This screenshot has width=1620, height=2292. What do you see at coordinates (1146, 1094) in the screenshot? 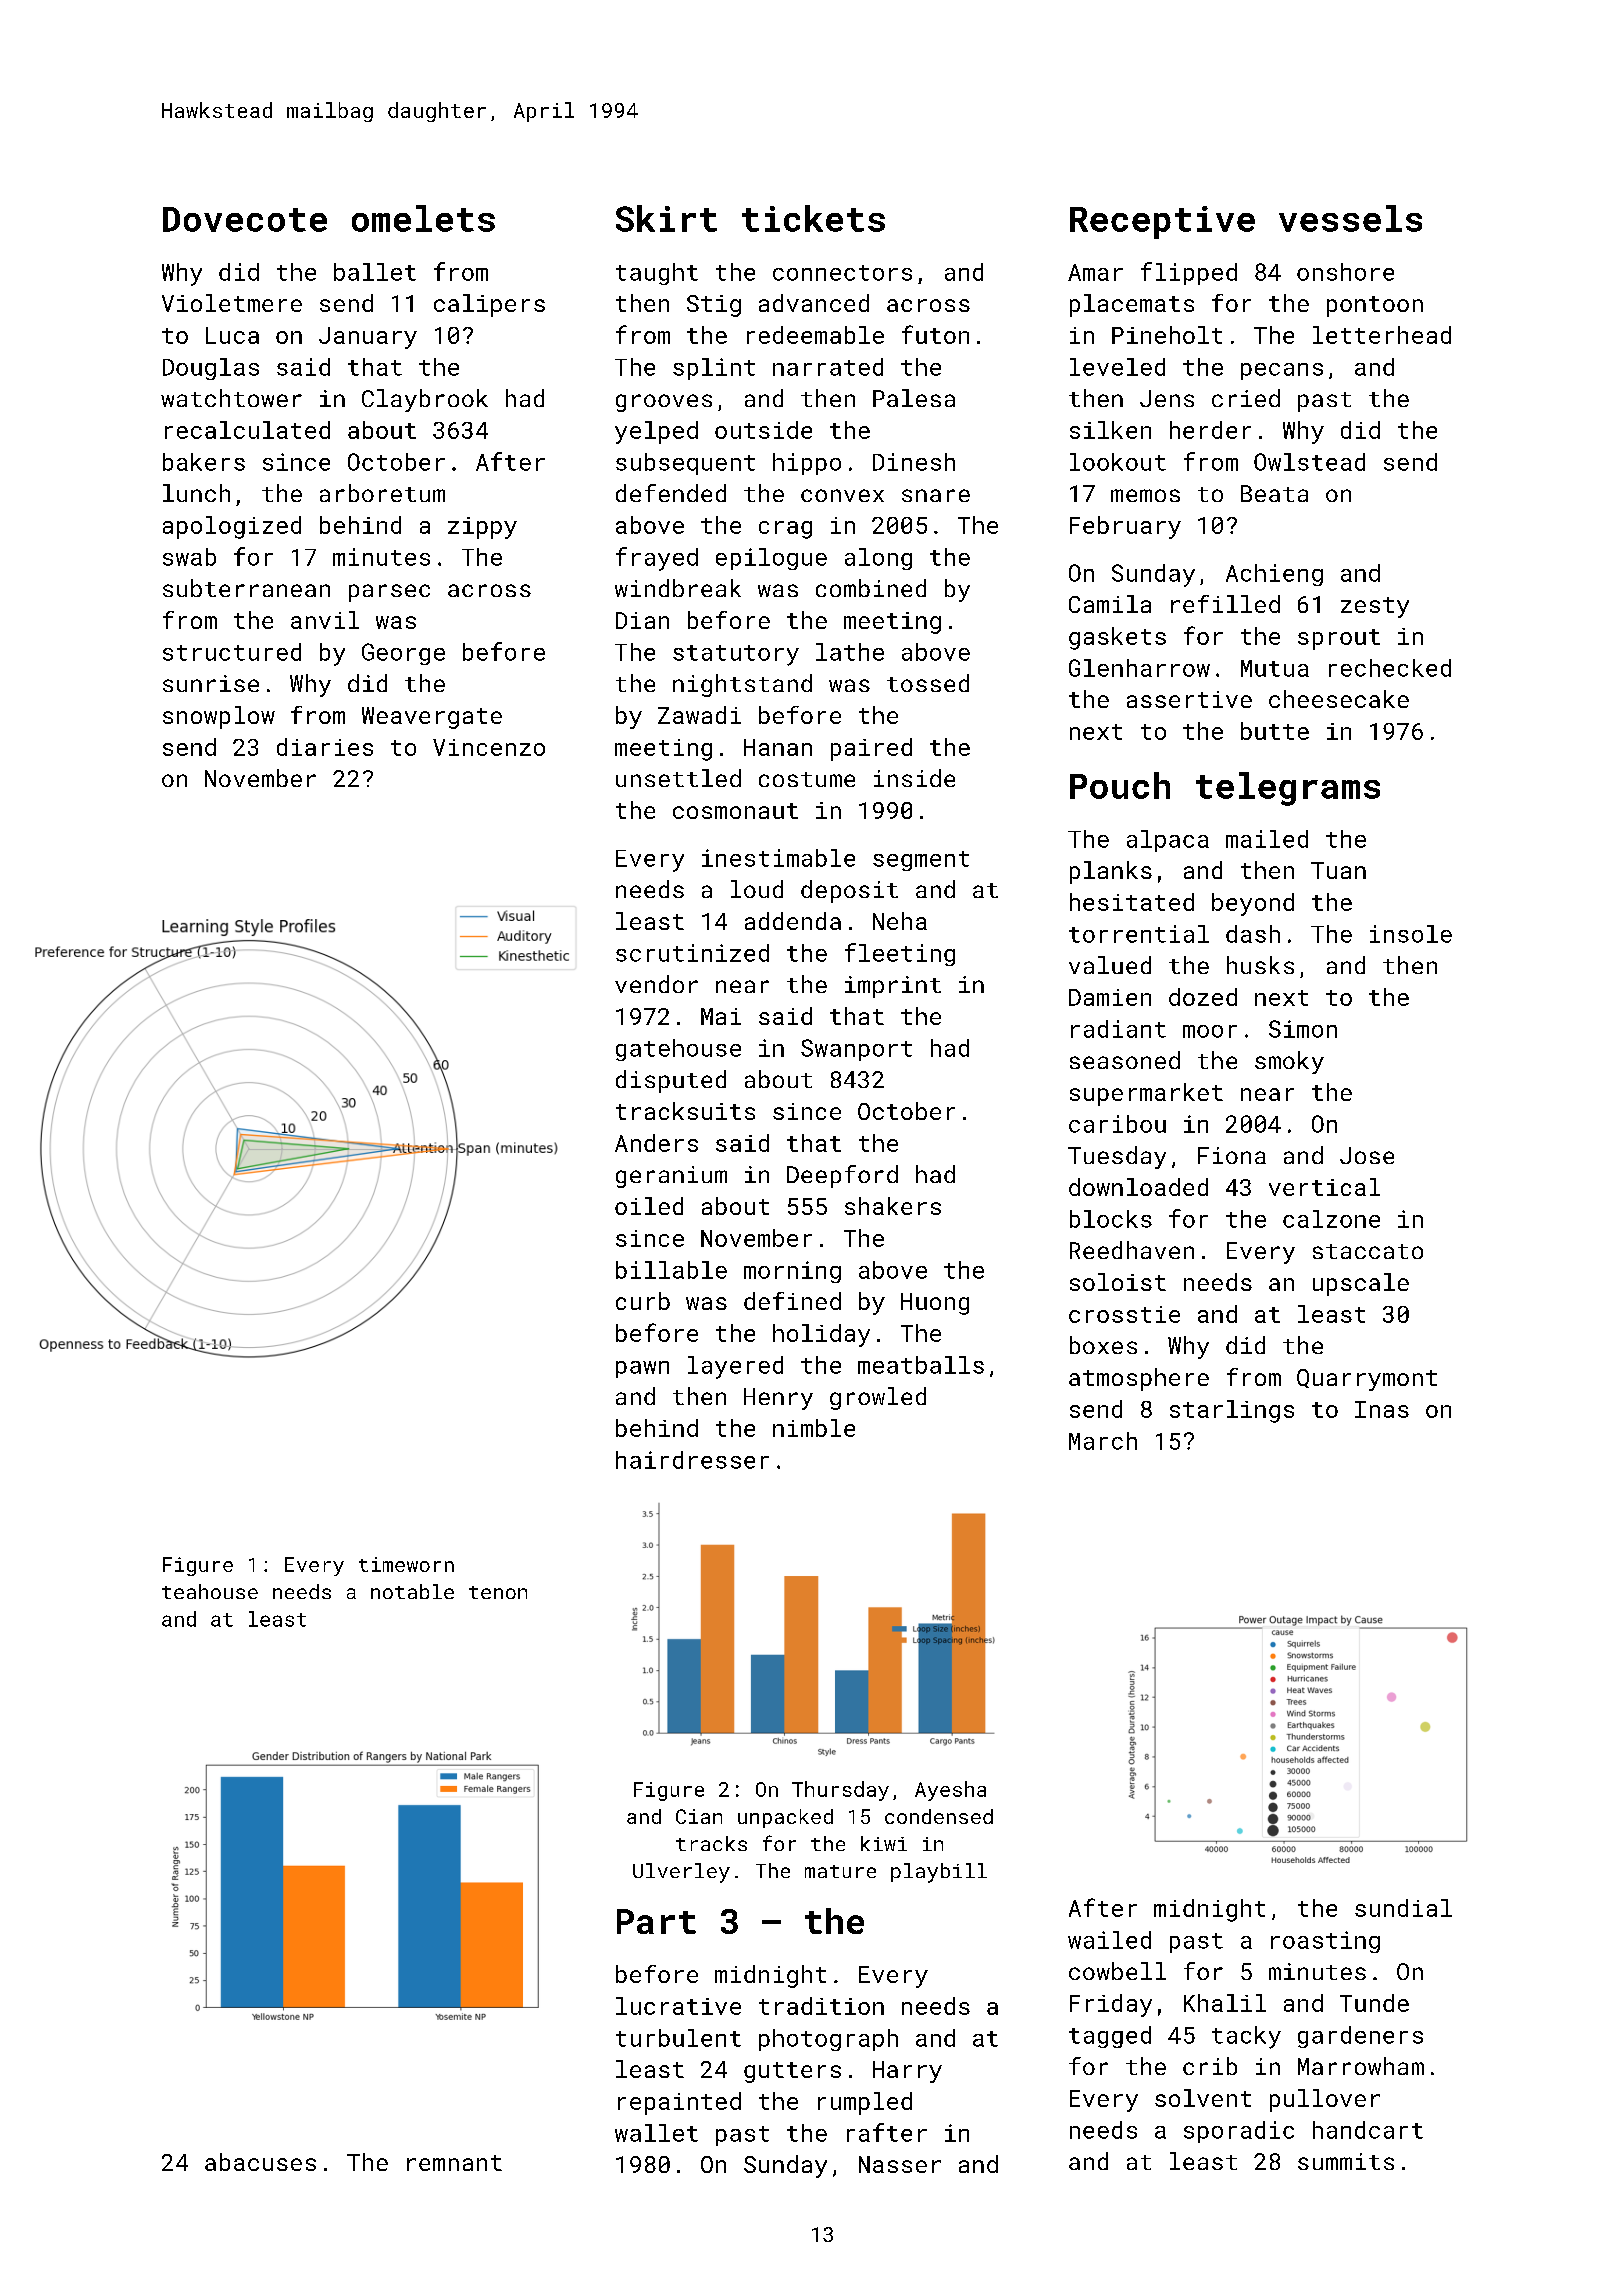
I see `supermarket` at bounding box center [1146, 1094].
